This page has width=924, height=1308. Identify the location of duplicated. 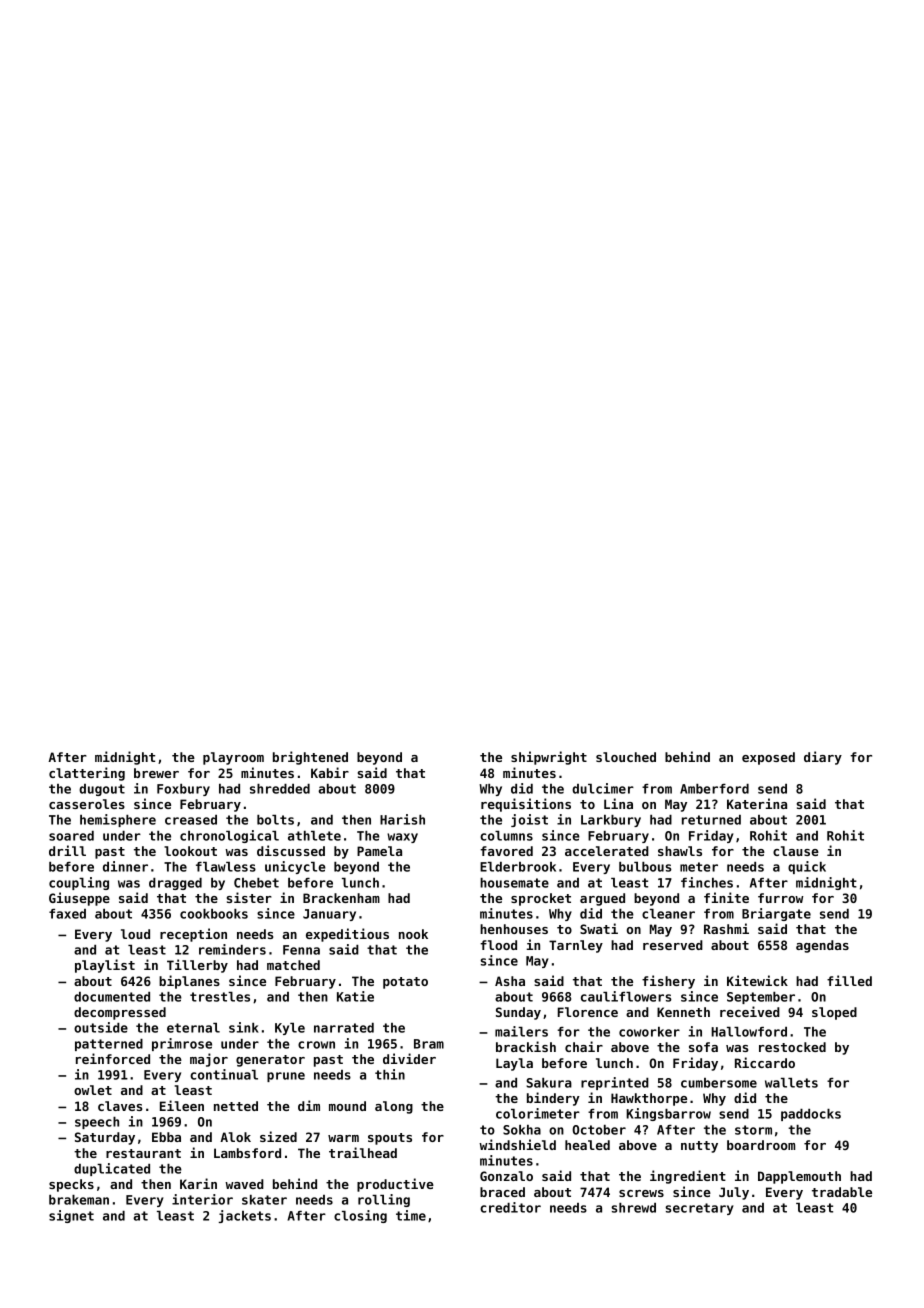
(112, 1169).
